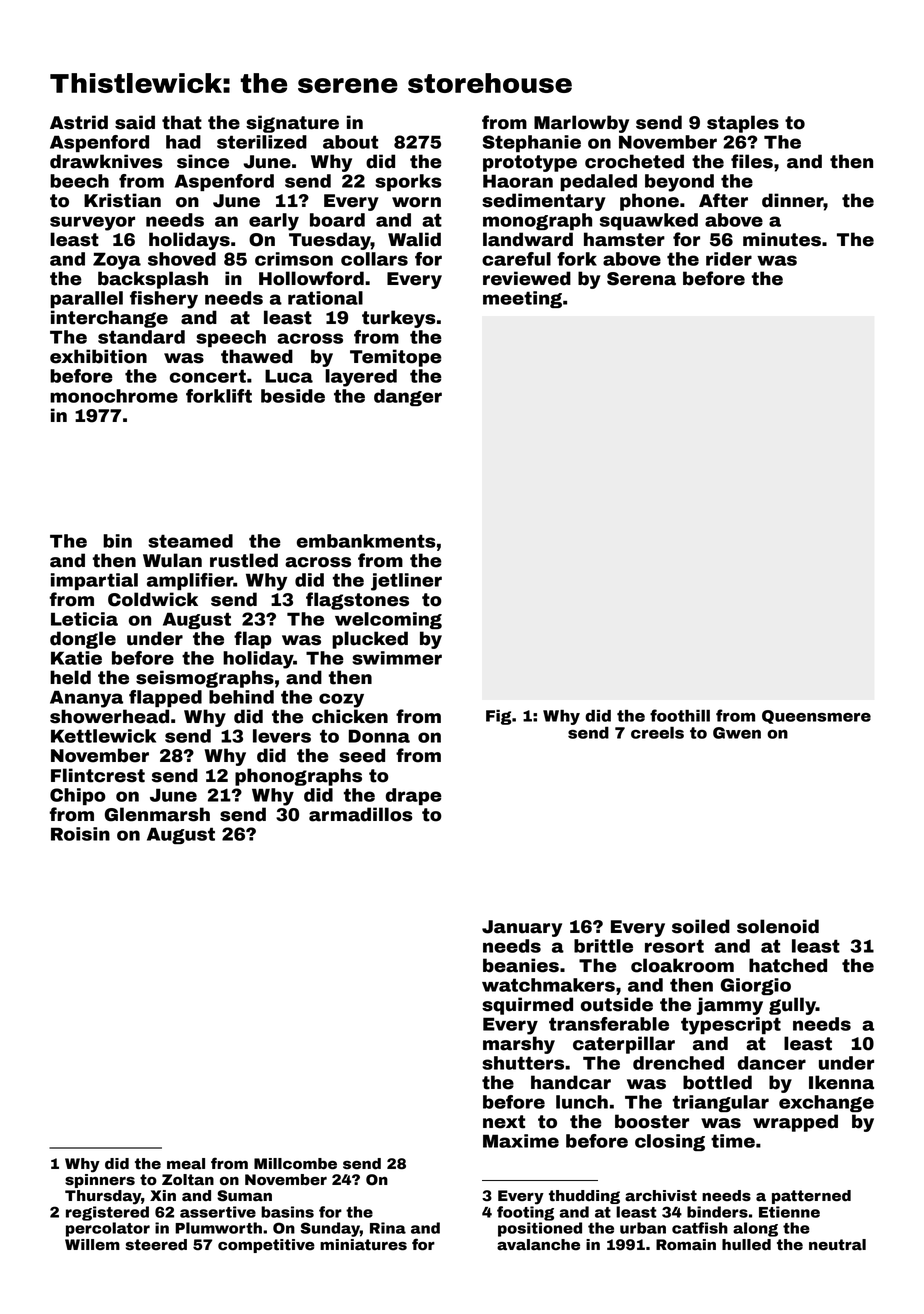  What do you see at coordinates (84, 619) in the screenshot?
I see `Leticia` at bounding box center [84, 619].
